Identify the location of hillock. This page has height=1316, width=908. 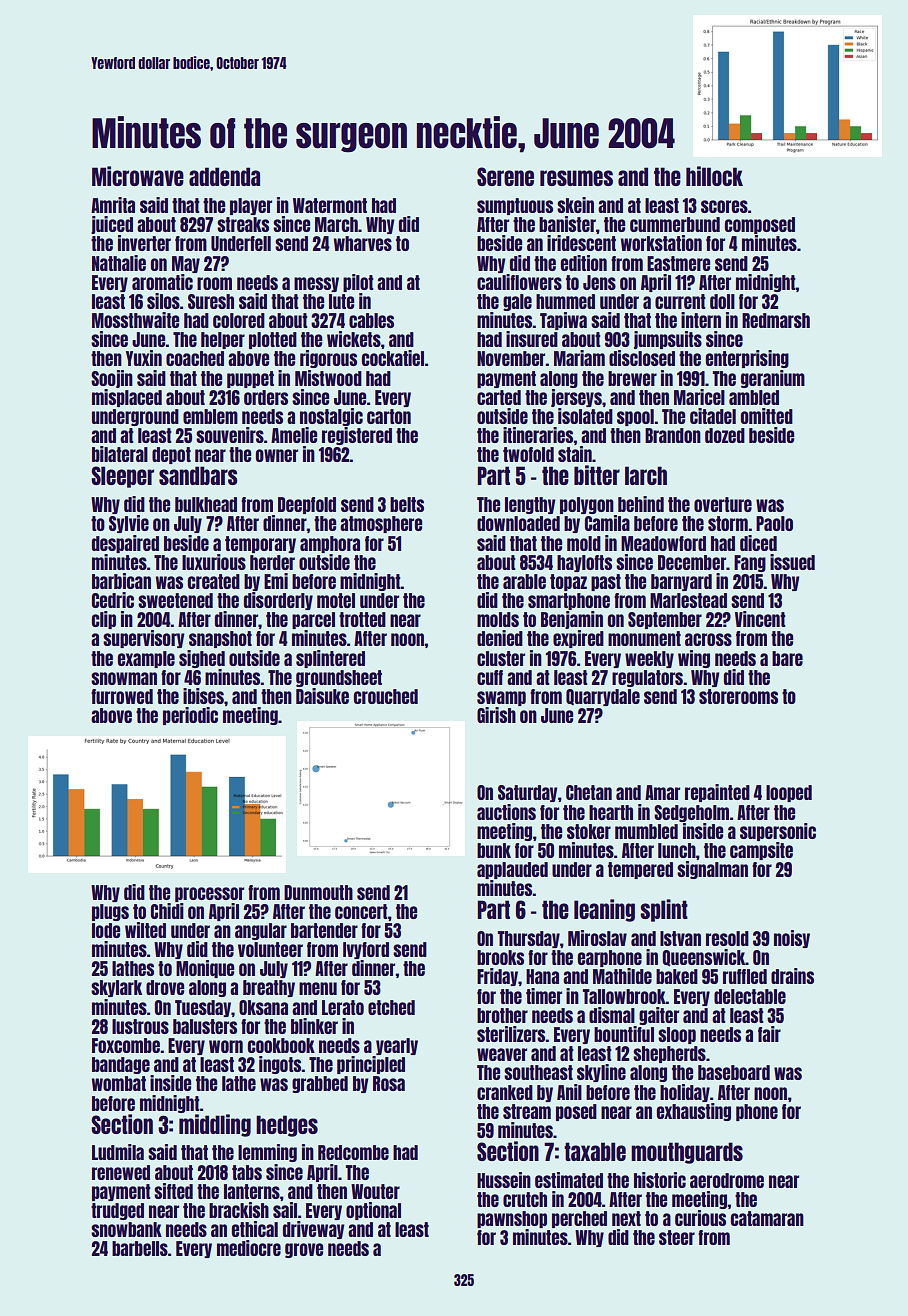
(714, 176).
